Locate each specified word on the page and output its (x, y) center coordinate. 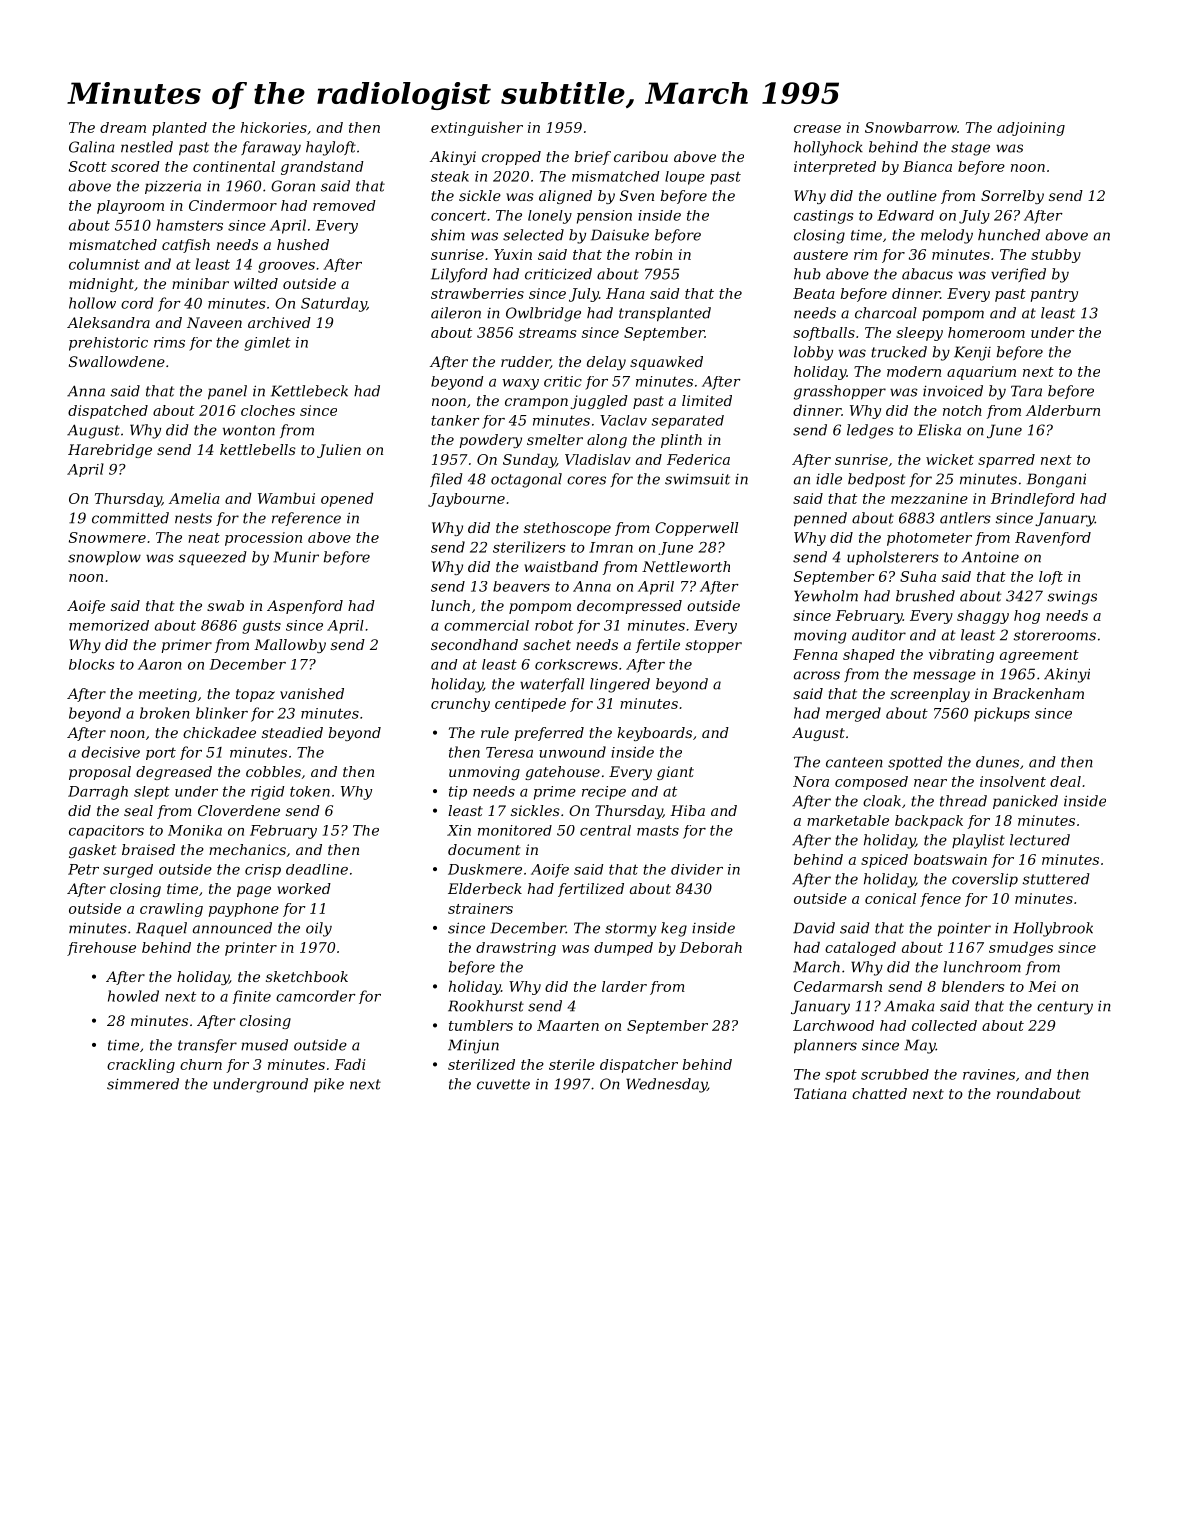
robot (554, 625)
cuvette (503, 1084)
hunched (1009, 235)
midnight (101, 285)
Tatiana (820, 1093)
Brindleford (1033, 500)
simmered (143, 1084)
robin (653, 254)
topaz (255, 695)
